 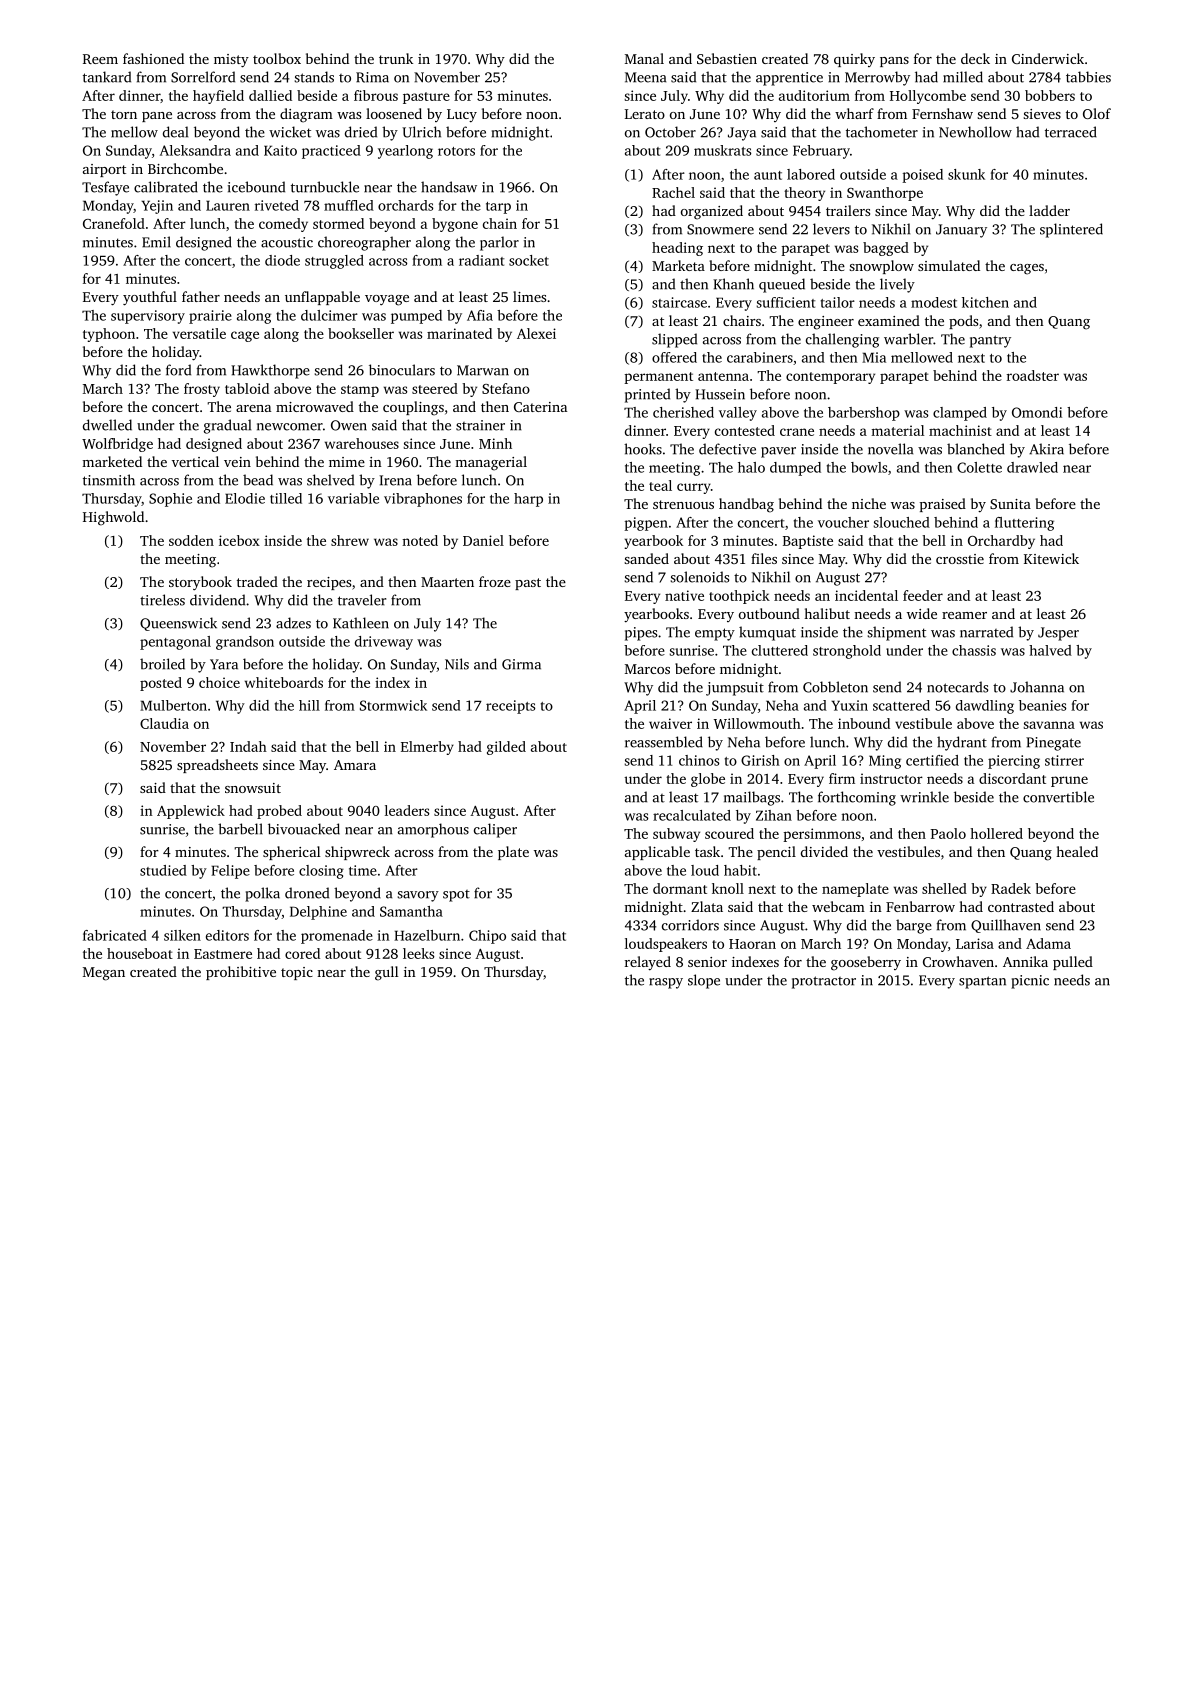 I want to click on bivouacked, so click(x=304, y=829).
